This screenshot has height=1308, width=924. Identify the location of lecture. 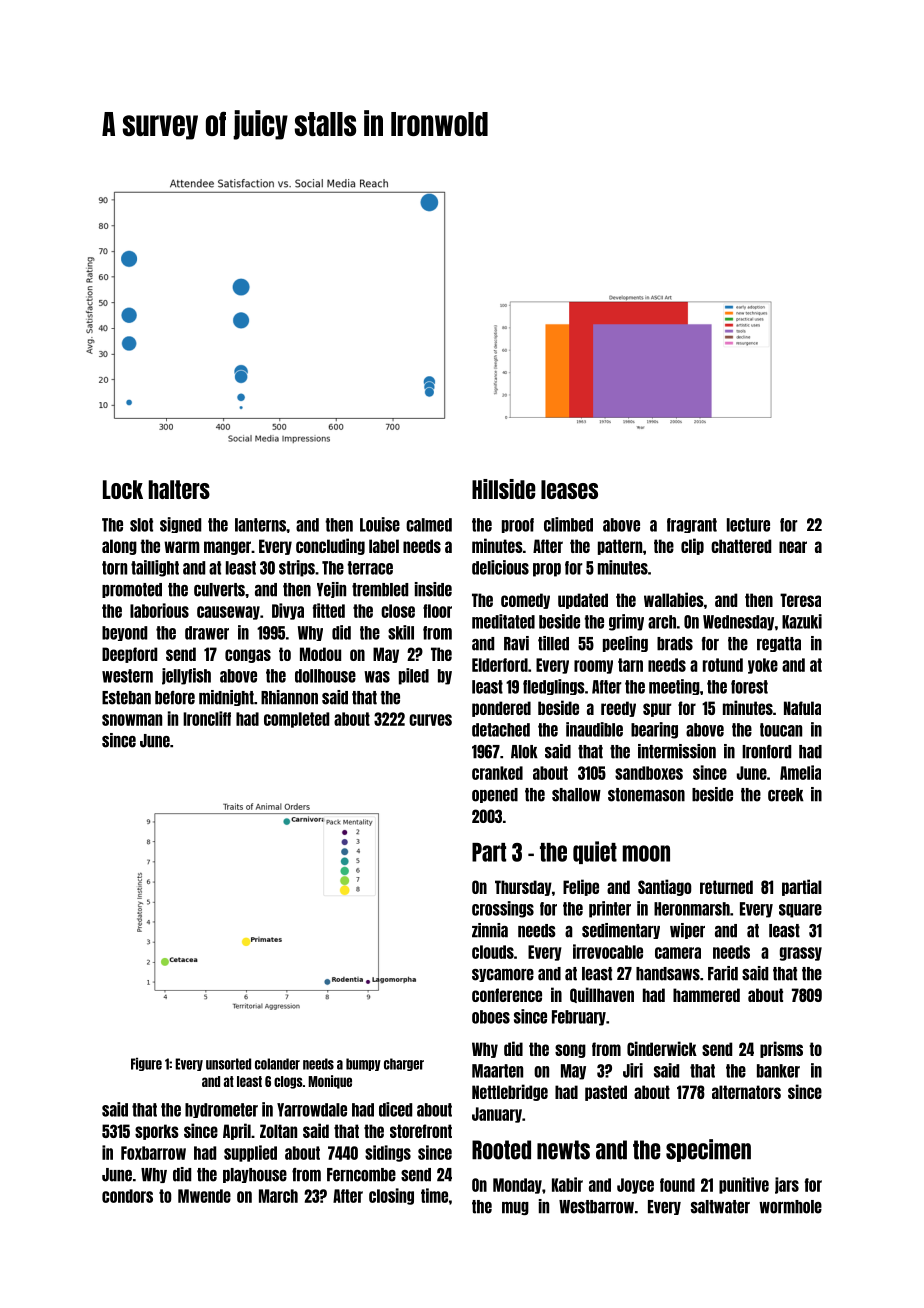
(748, 525).
